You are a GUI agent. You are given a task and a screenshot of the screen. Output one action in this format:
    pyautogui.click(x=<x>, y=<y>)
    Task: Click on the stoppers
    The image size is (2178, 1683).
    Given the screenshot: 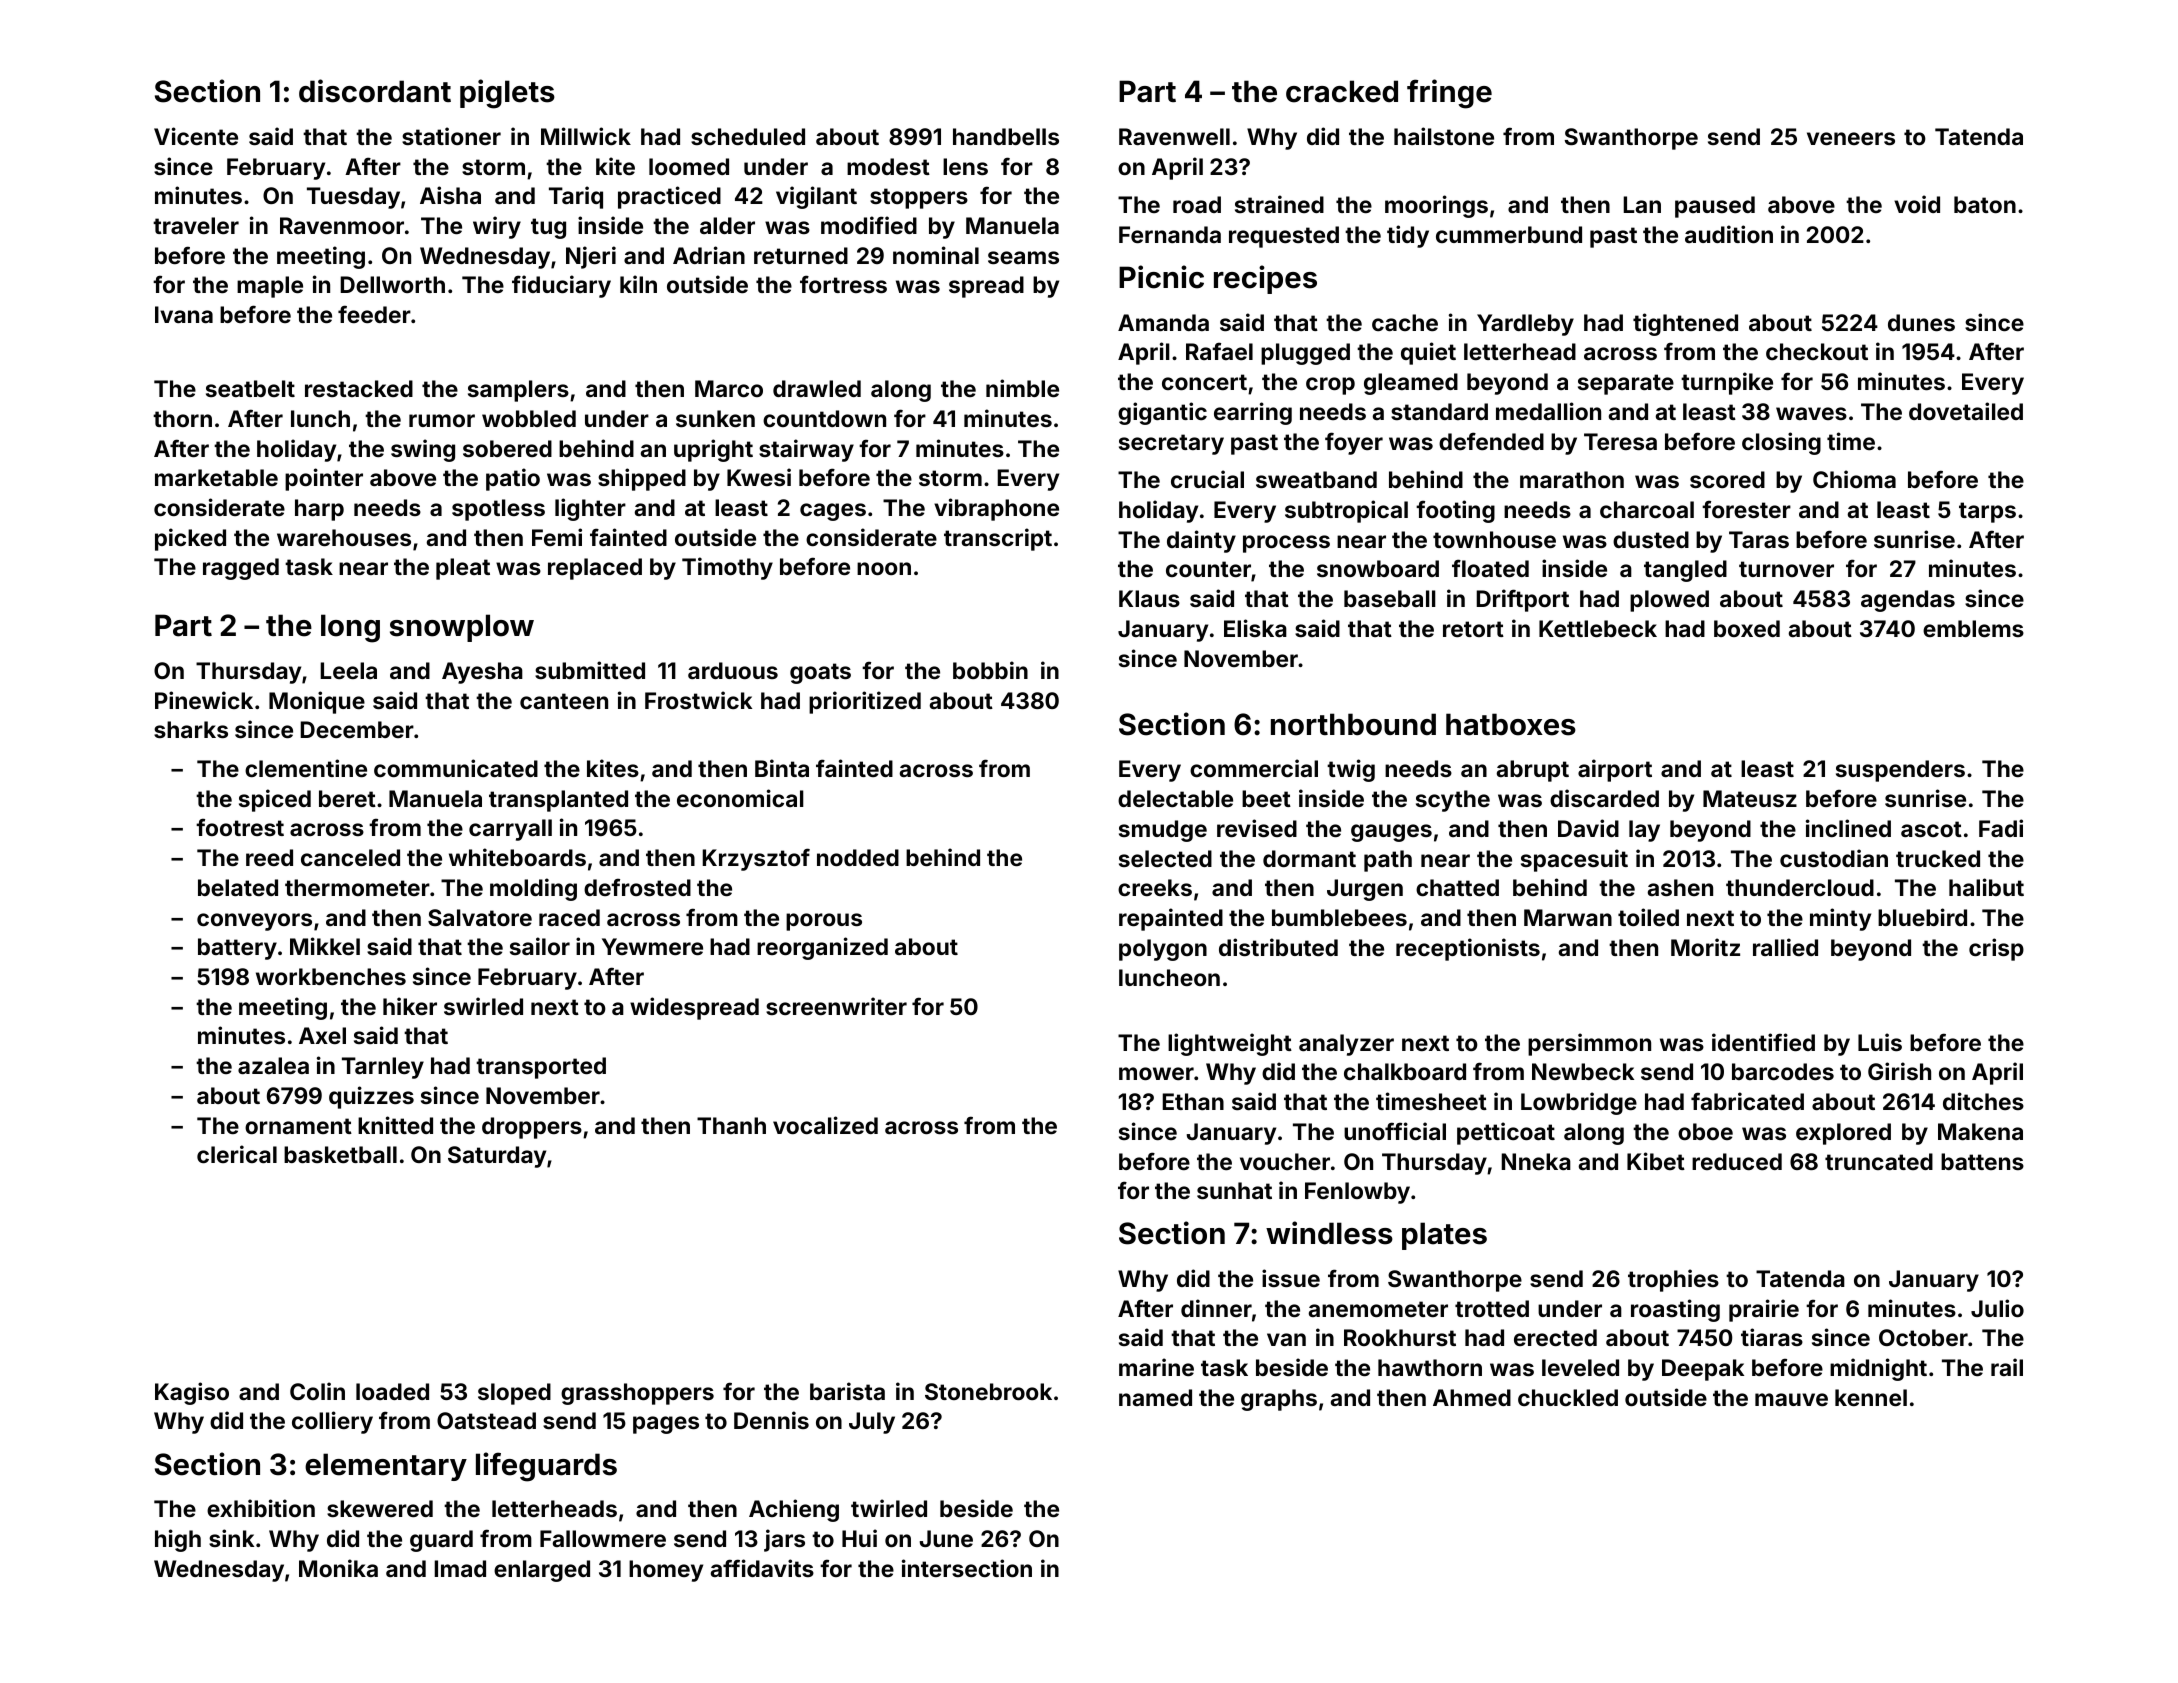 What is the action you would take?
    pyautogui.click(x=919, y=198)
